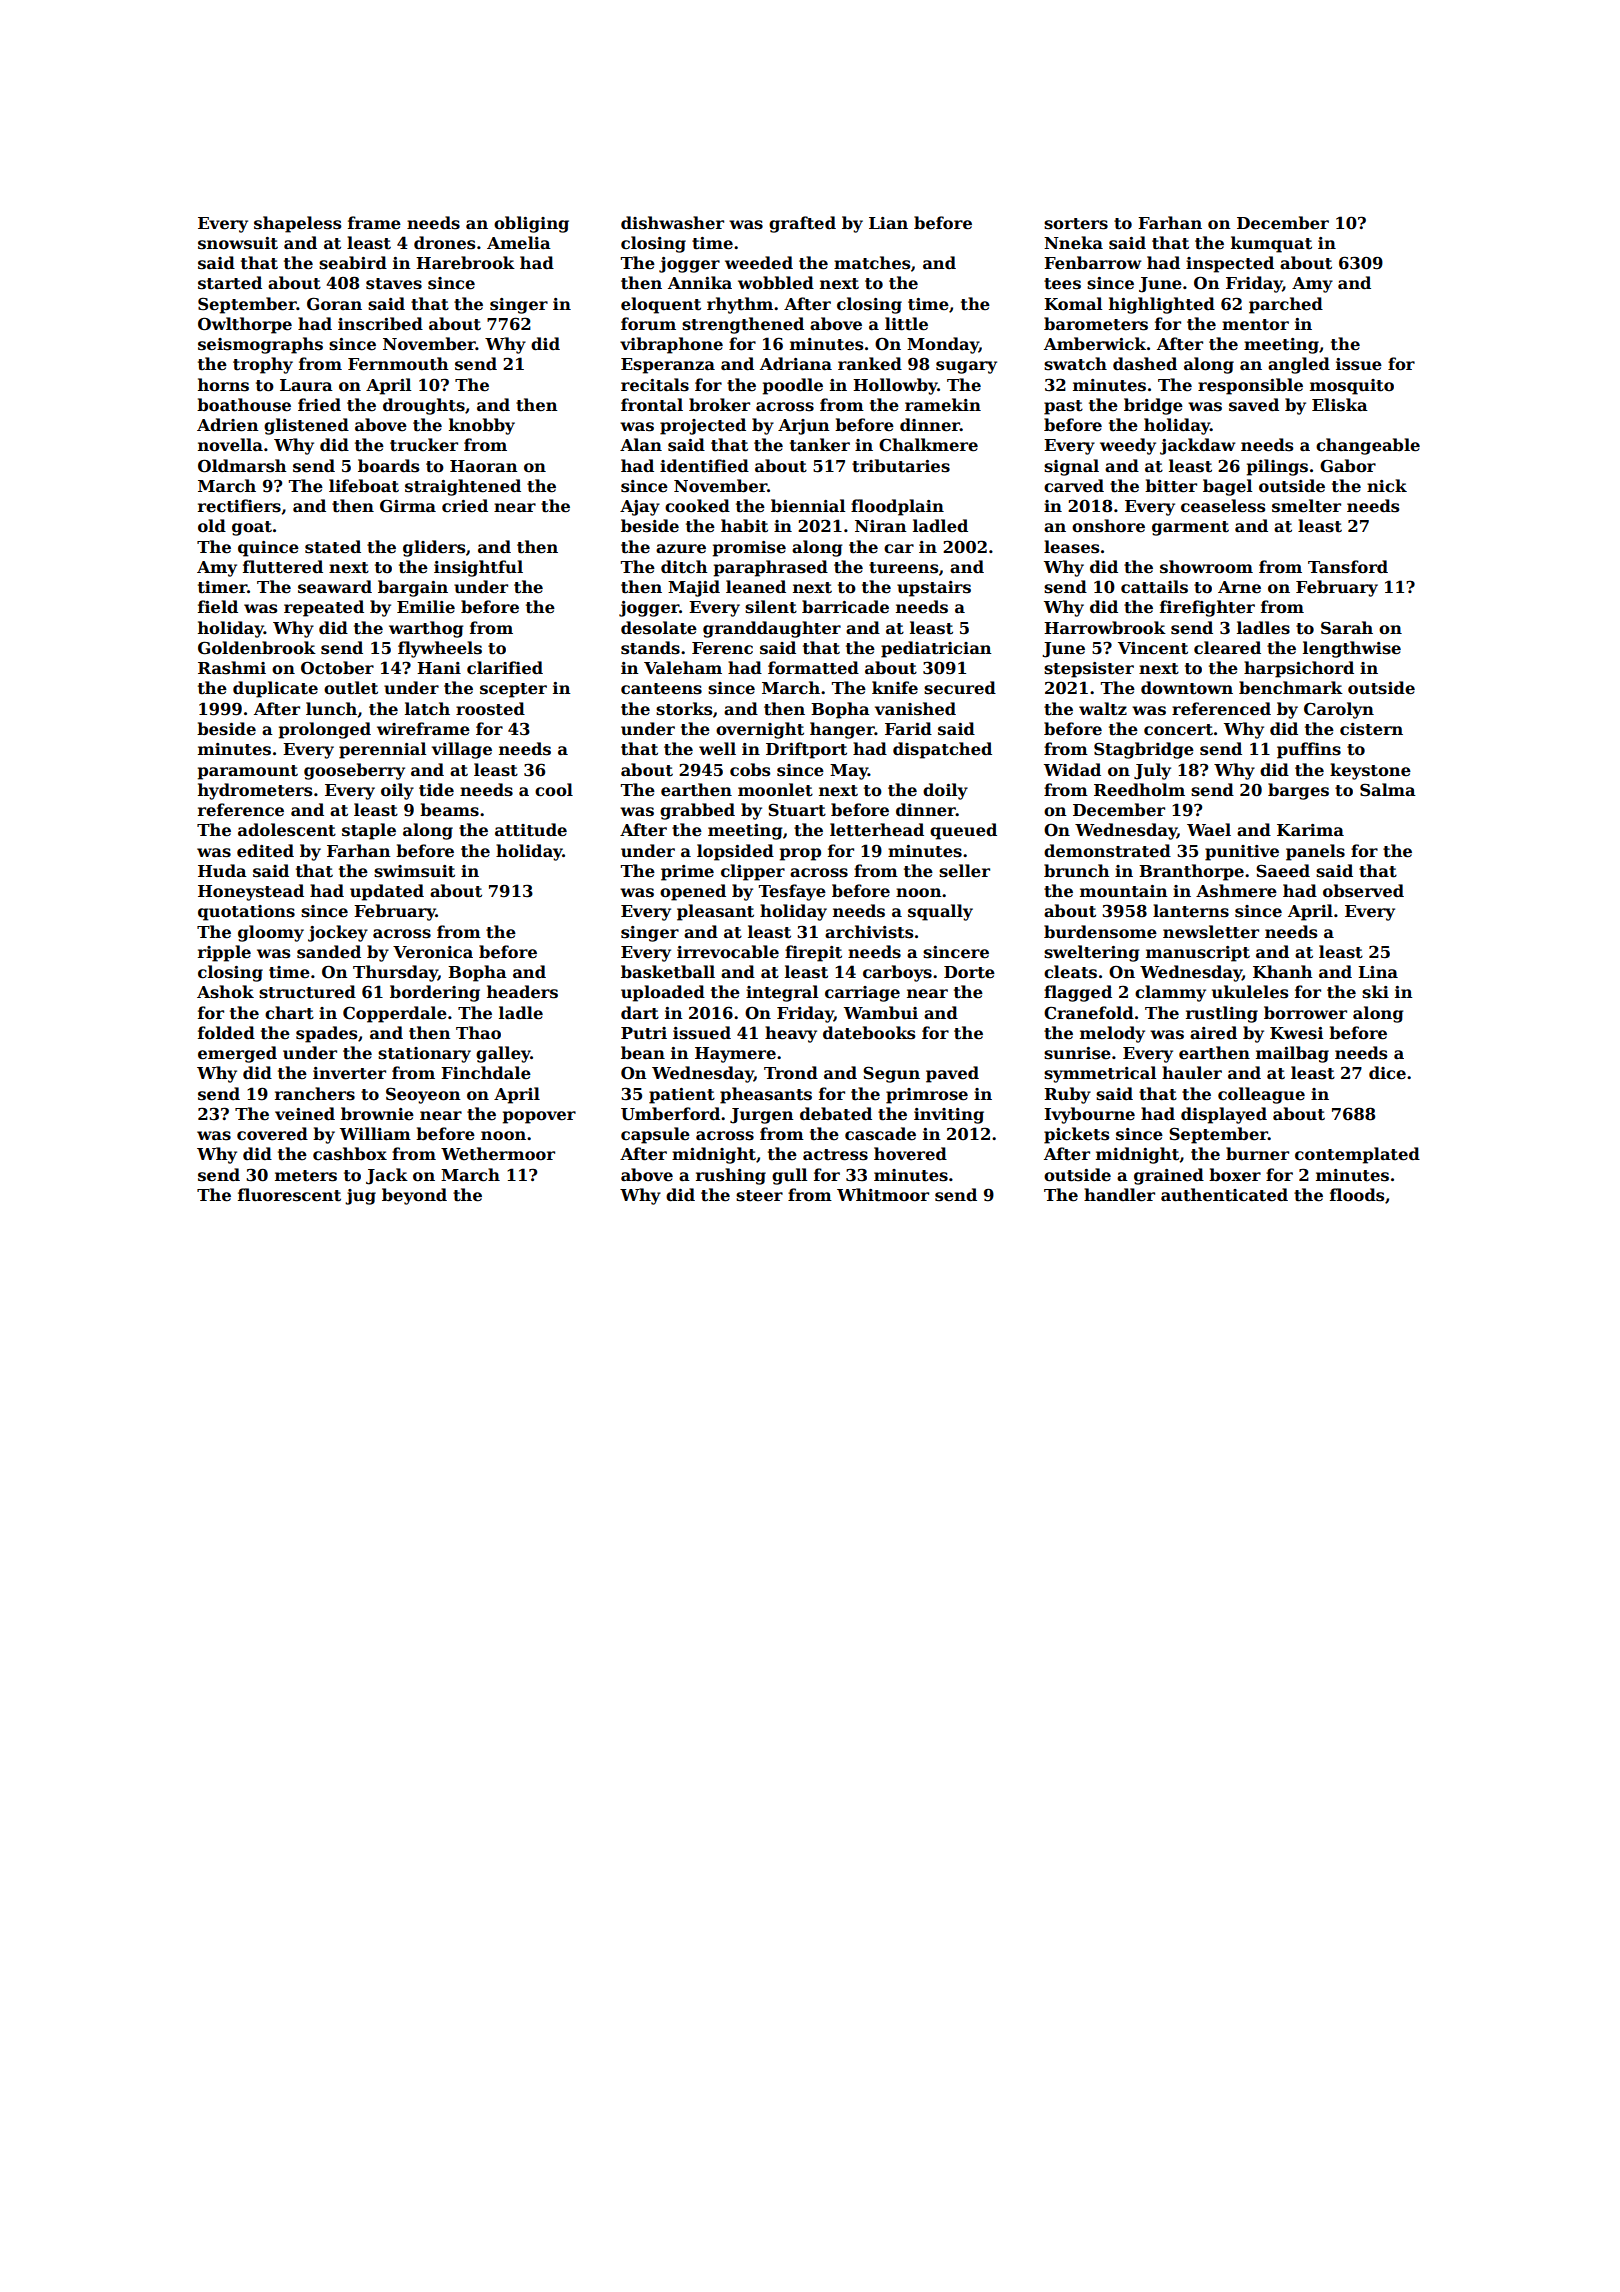 The image size is (1620, 2292). Describe the element at coordinates (640, 508) in the document. I see `Ajay` at that location.
